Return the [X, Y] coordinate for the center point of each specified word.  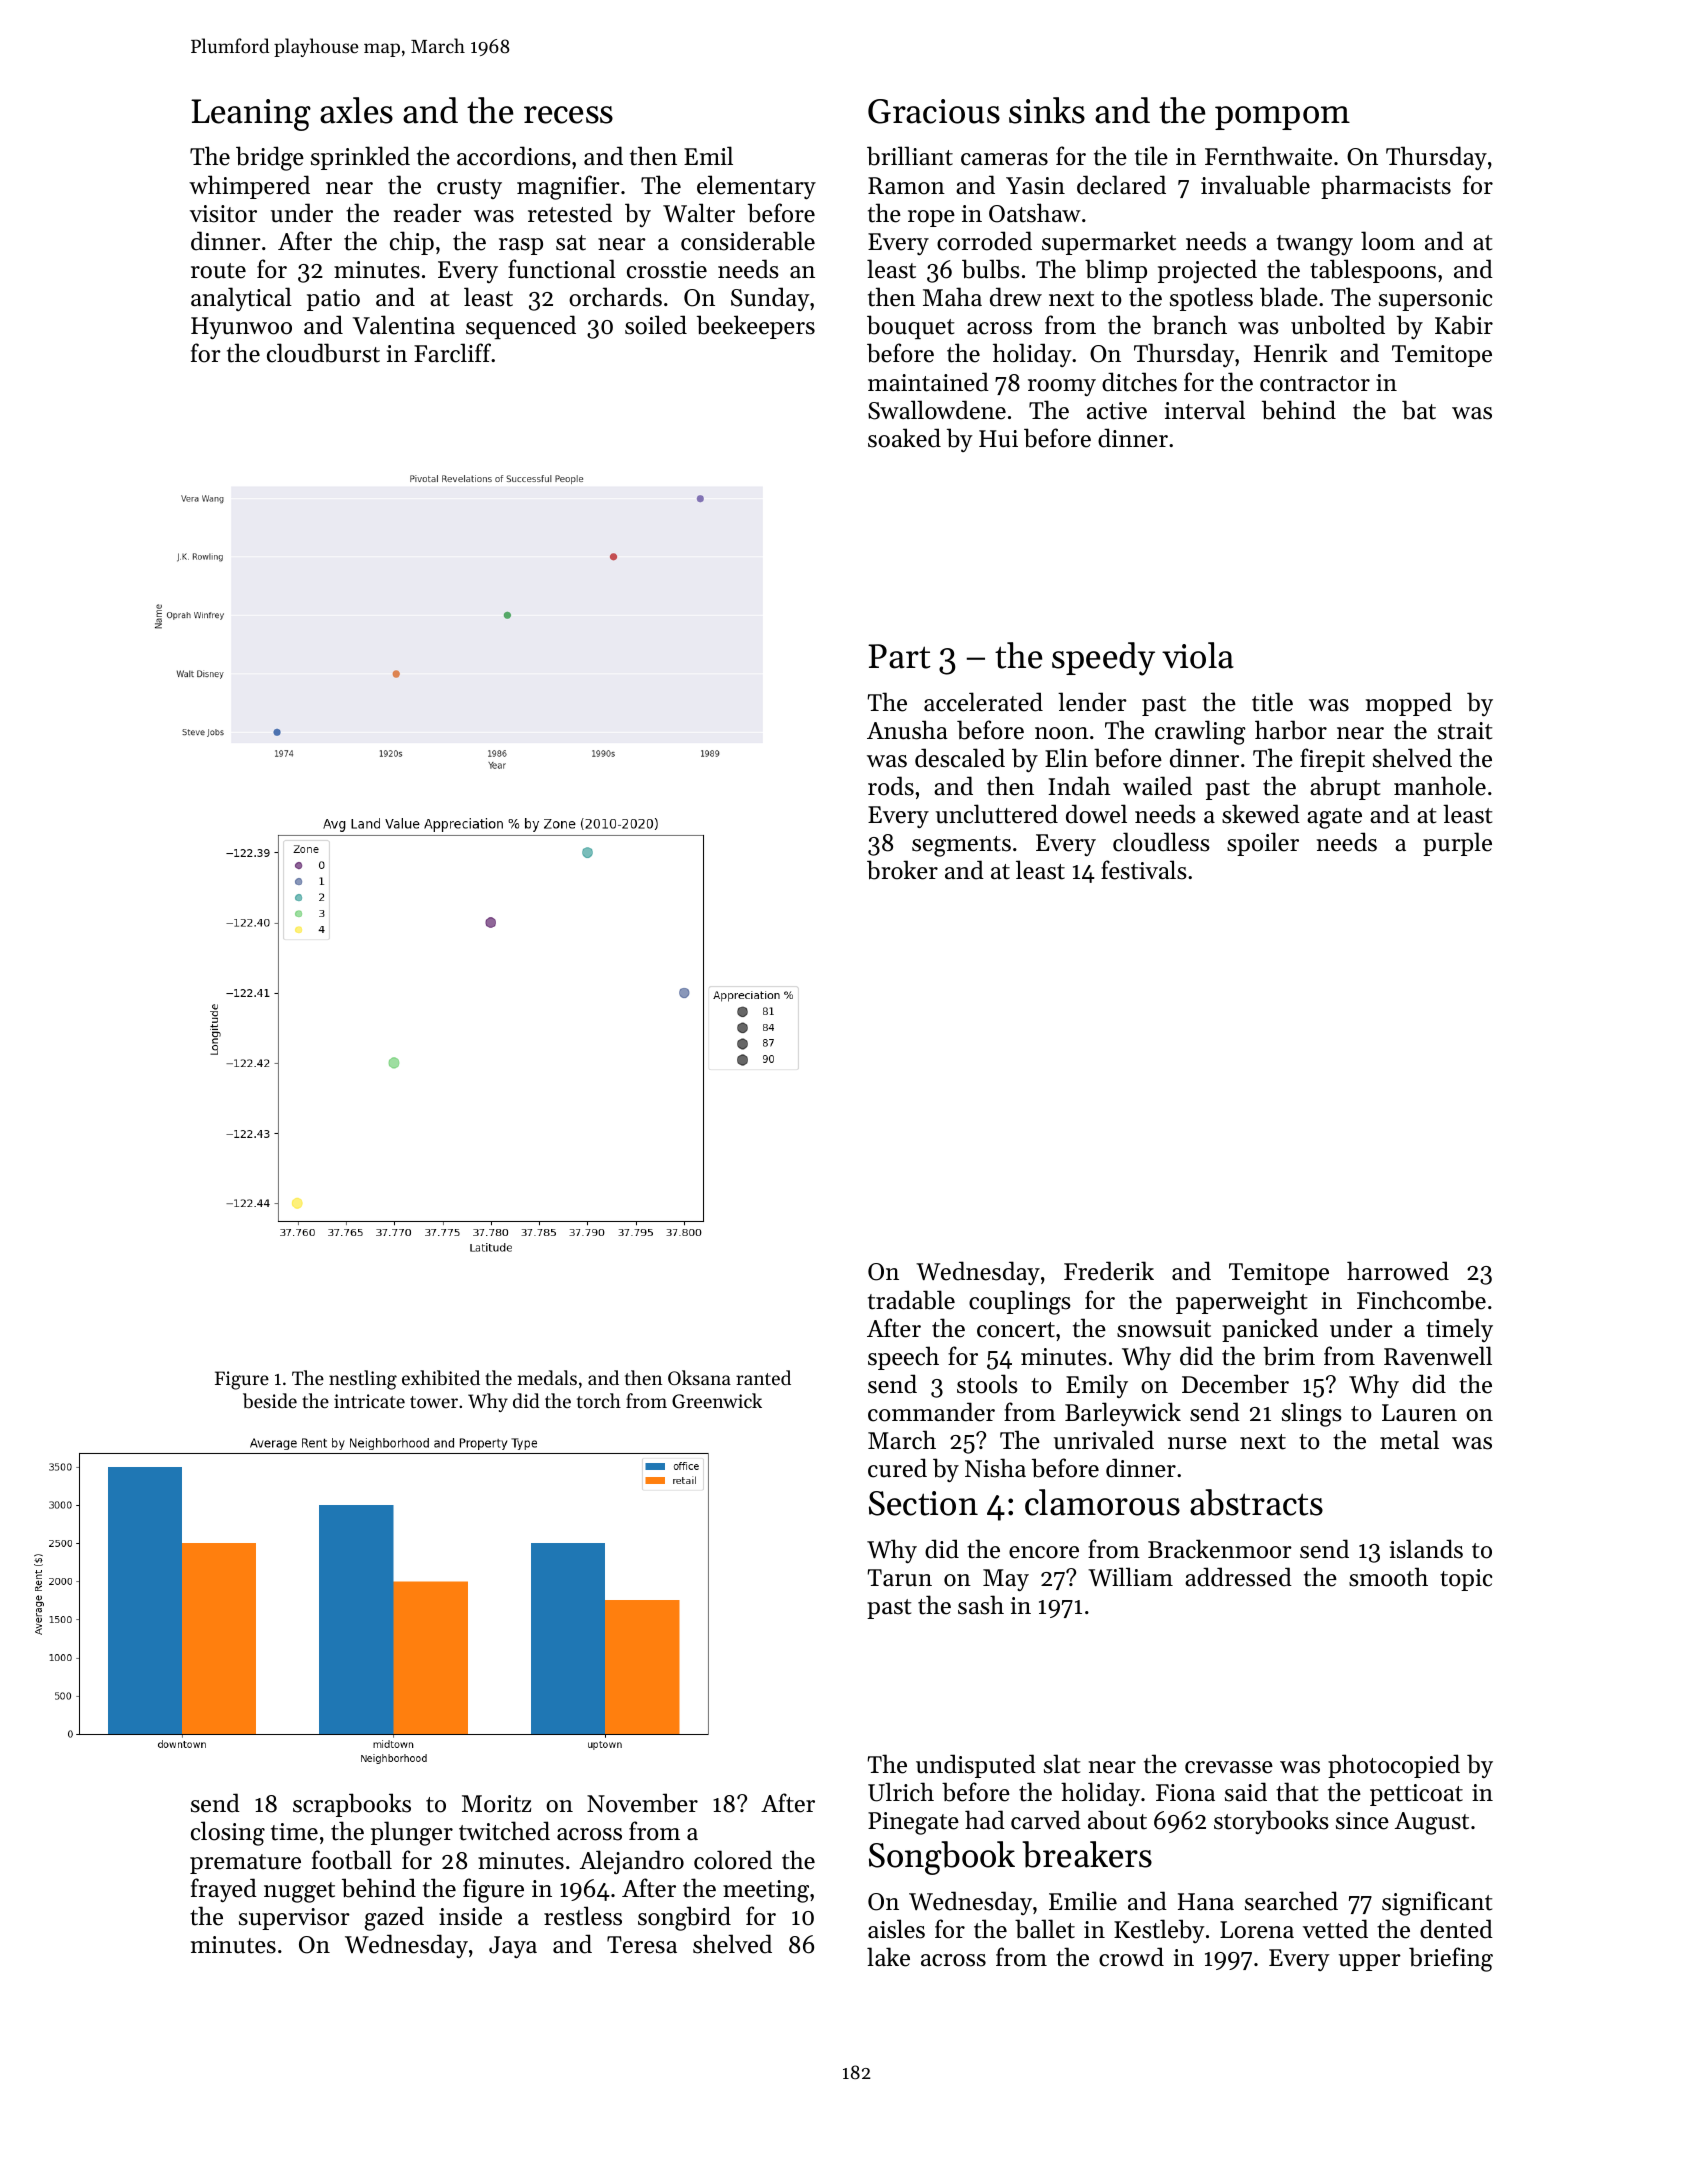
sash [981, 1605]
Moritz [496, 1804]
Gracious [934, 111]
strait [1465, 731]
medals [547, 1377]
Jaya [513, 1947]
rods [891, 786]
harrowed [1398, 1271]
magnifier [568, 187]
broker [902, 870]
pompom [1282, 118]
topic [1466, 1580]
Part [899, 656]
